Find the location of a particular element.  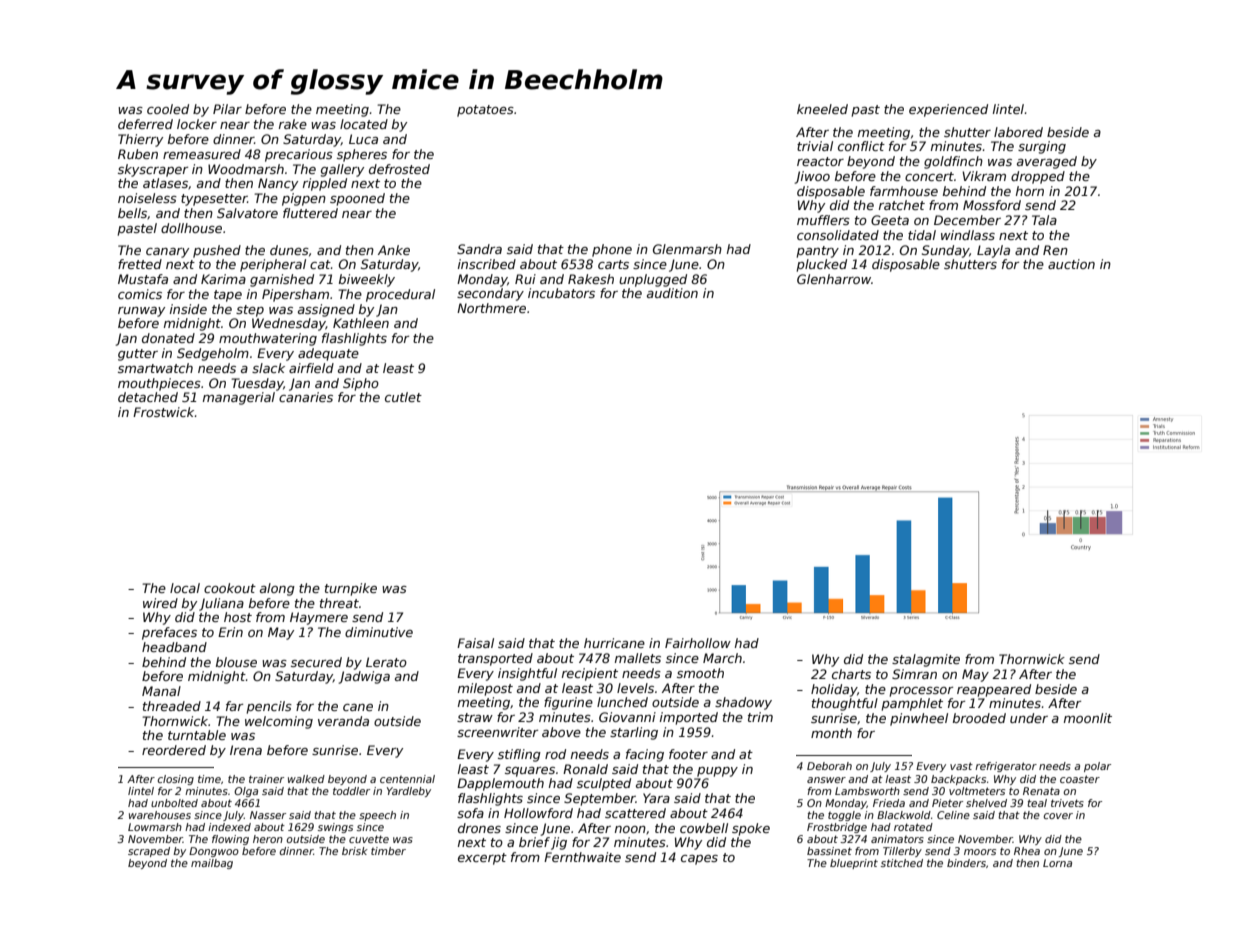

Fairhollow is located at coordinates (698, 643).
